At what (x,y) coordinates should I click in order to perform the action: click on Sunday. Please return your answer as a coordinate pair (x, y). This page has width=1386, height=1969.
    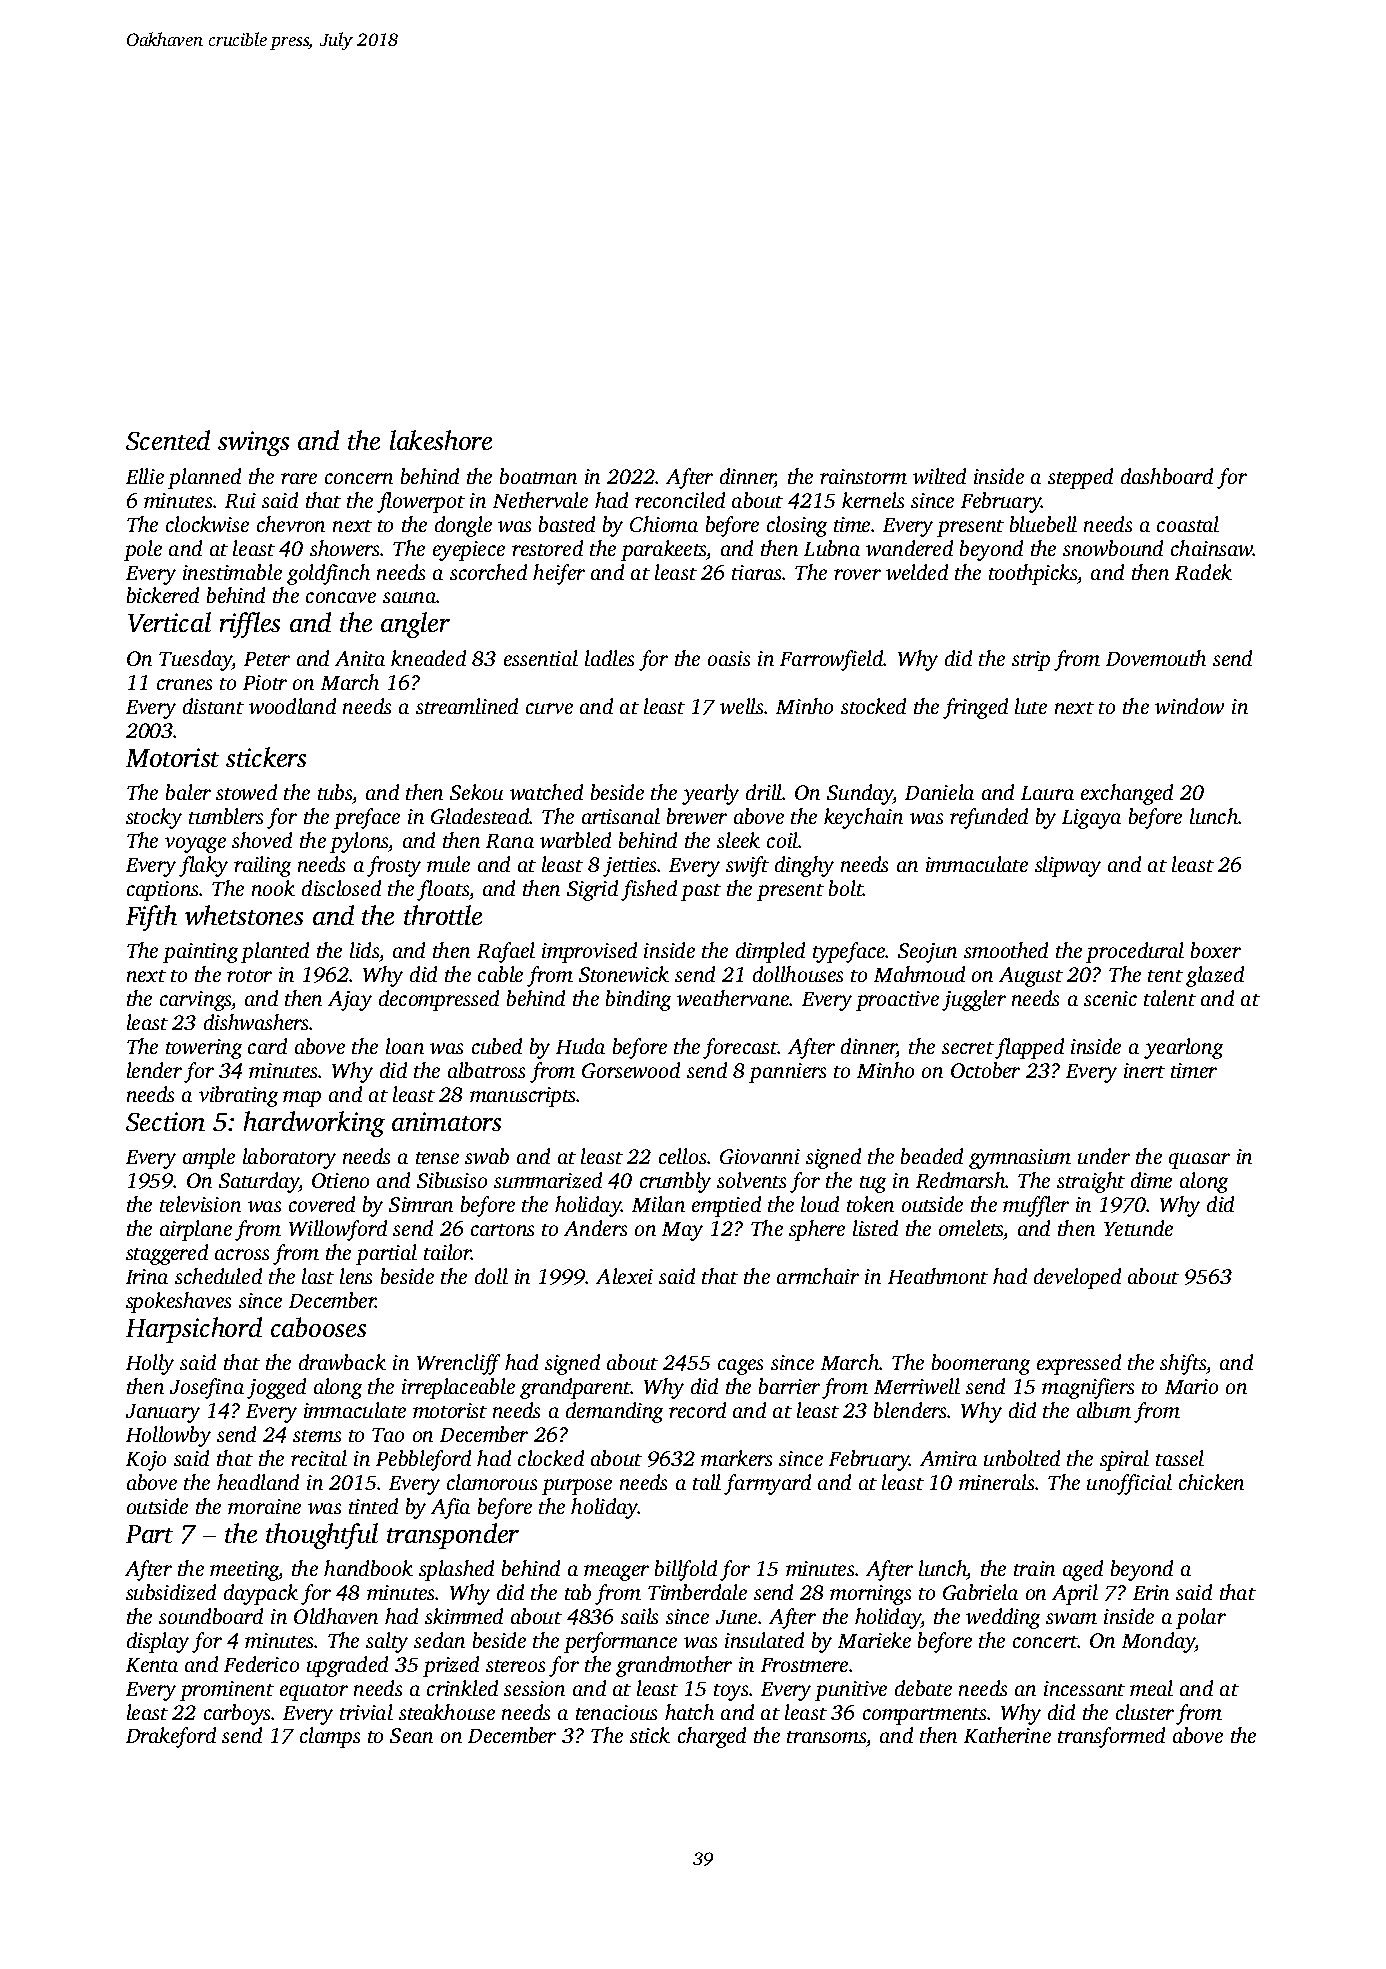
    Looking at the image, I should click on (860, 794).
